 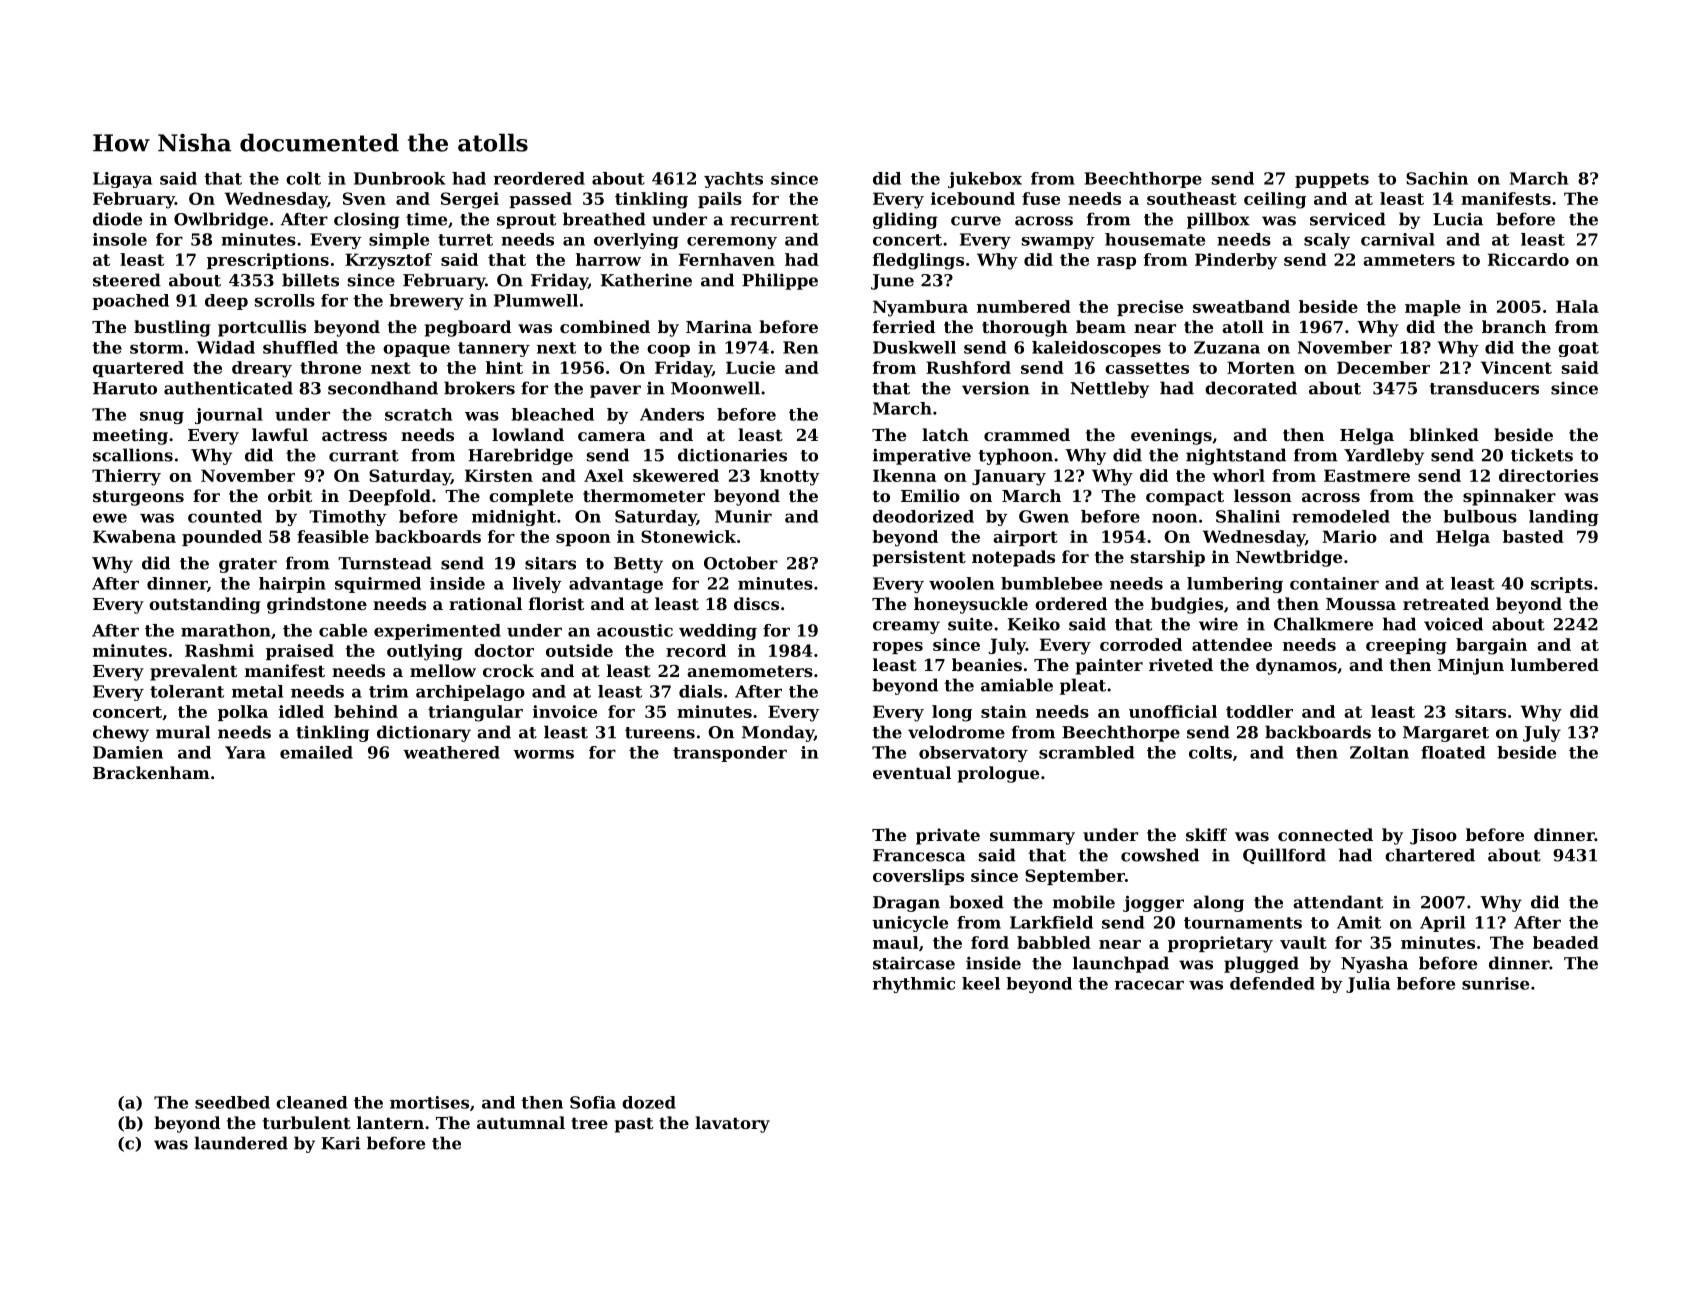 I want to click on tannery, so click(x=494, y=349).
